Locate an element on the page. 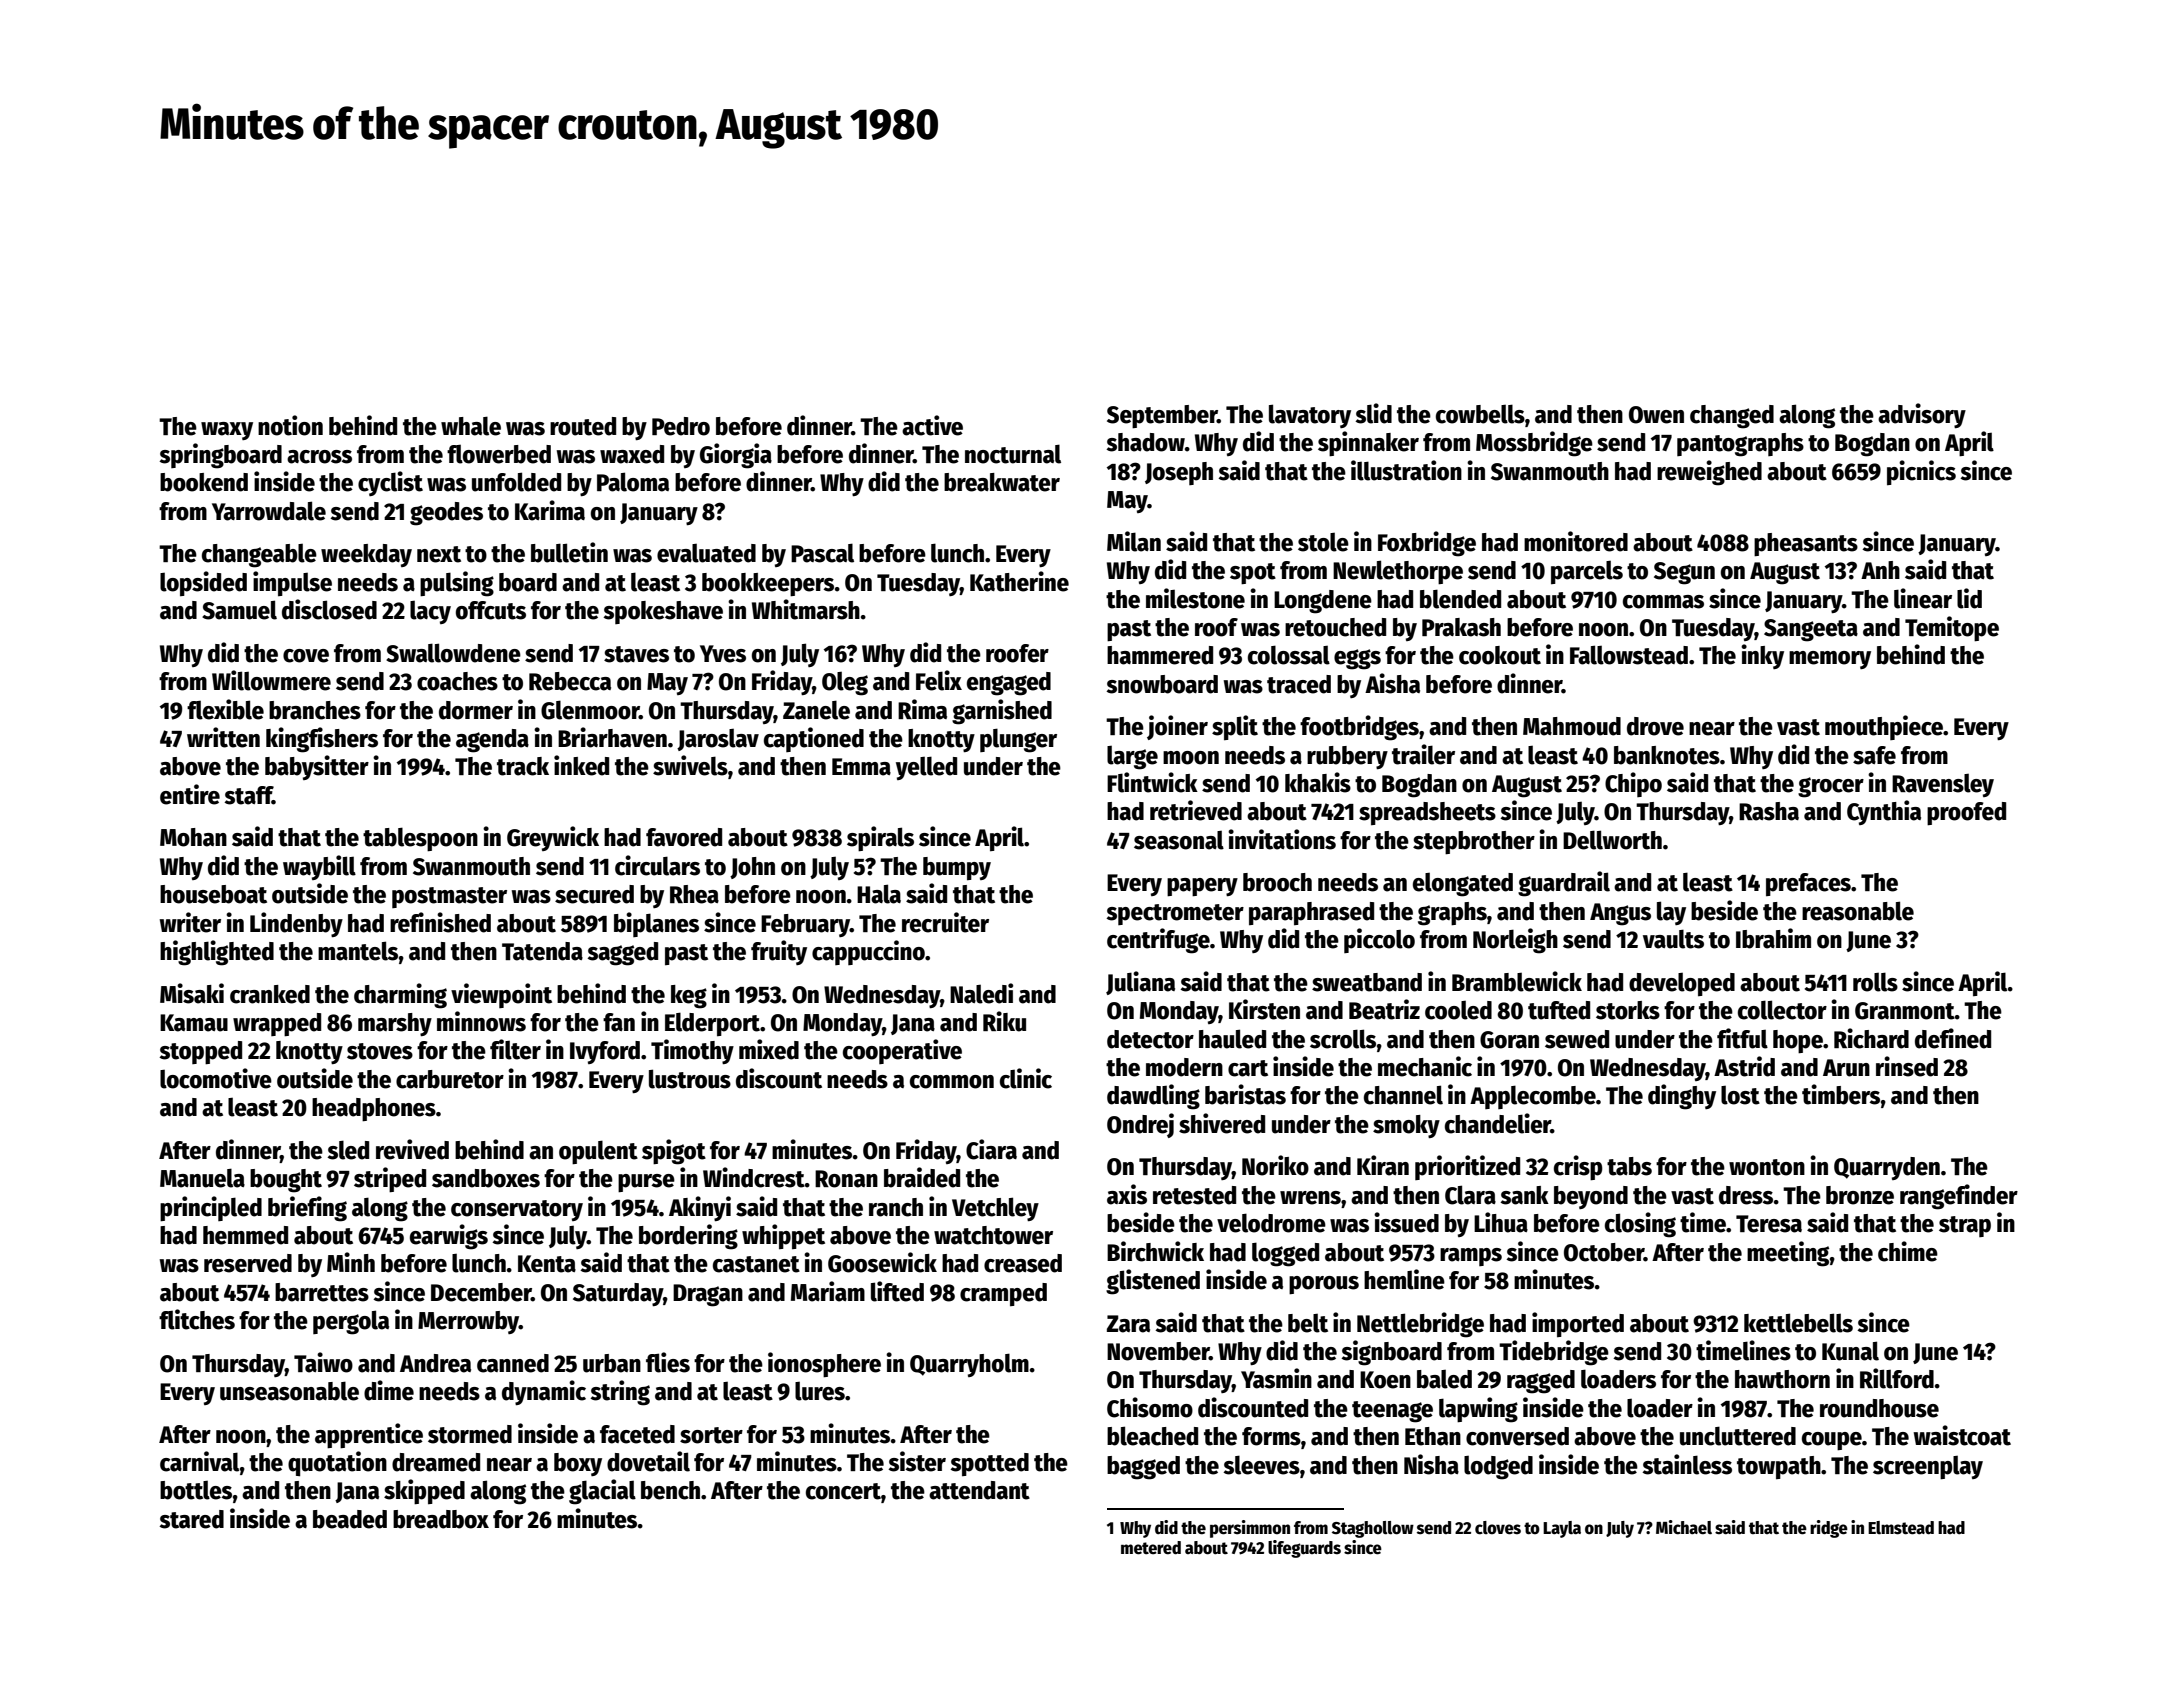  metered is located at coordinates (1151, 1548).
